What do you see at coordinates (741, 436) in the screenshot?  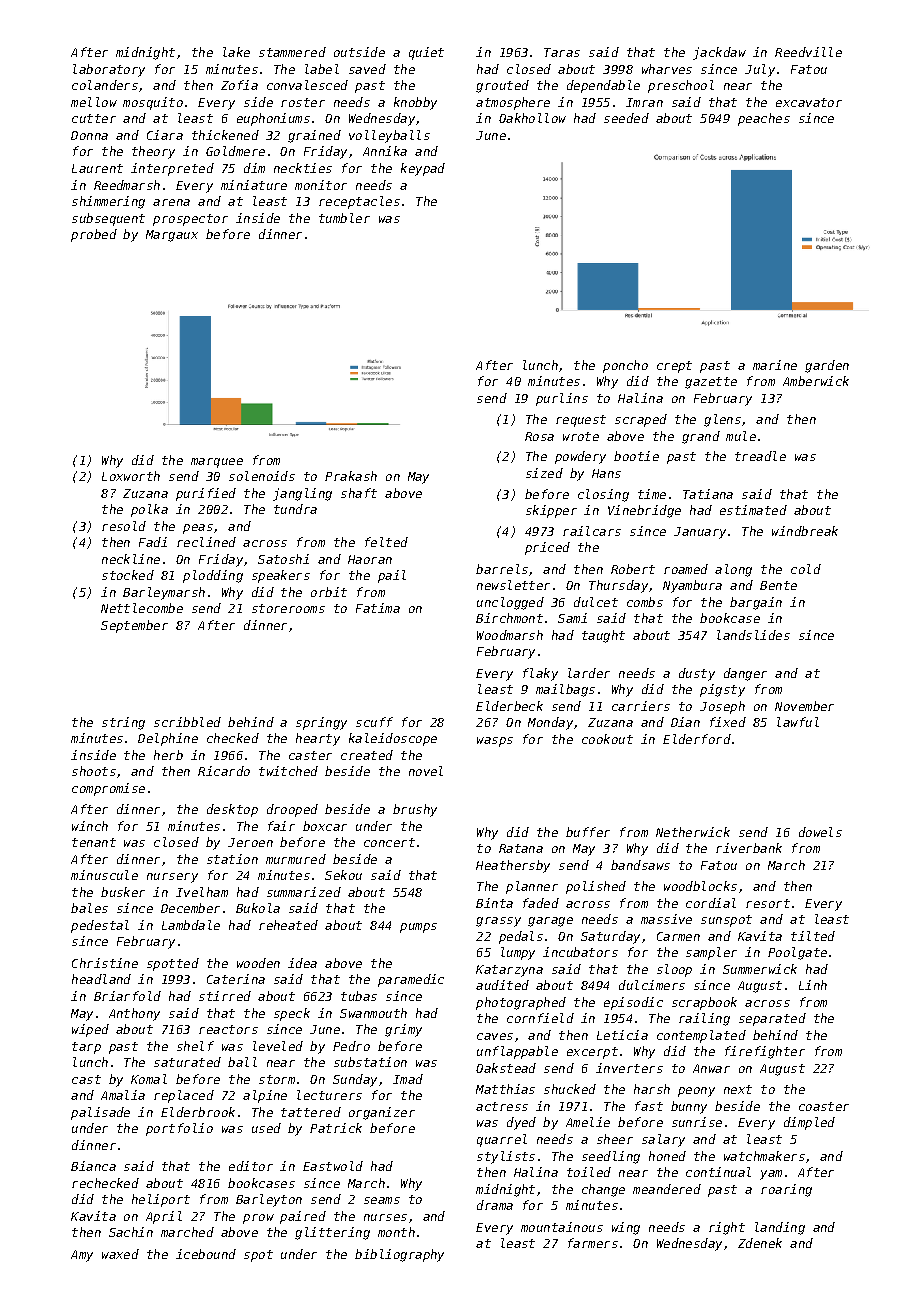 I see `mule` at bounding box center [741, 436].
